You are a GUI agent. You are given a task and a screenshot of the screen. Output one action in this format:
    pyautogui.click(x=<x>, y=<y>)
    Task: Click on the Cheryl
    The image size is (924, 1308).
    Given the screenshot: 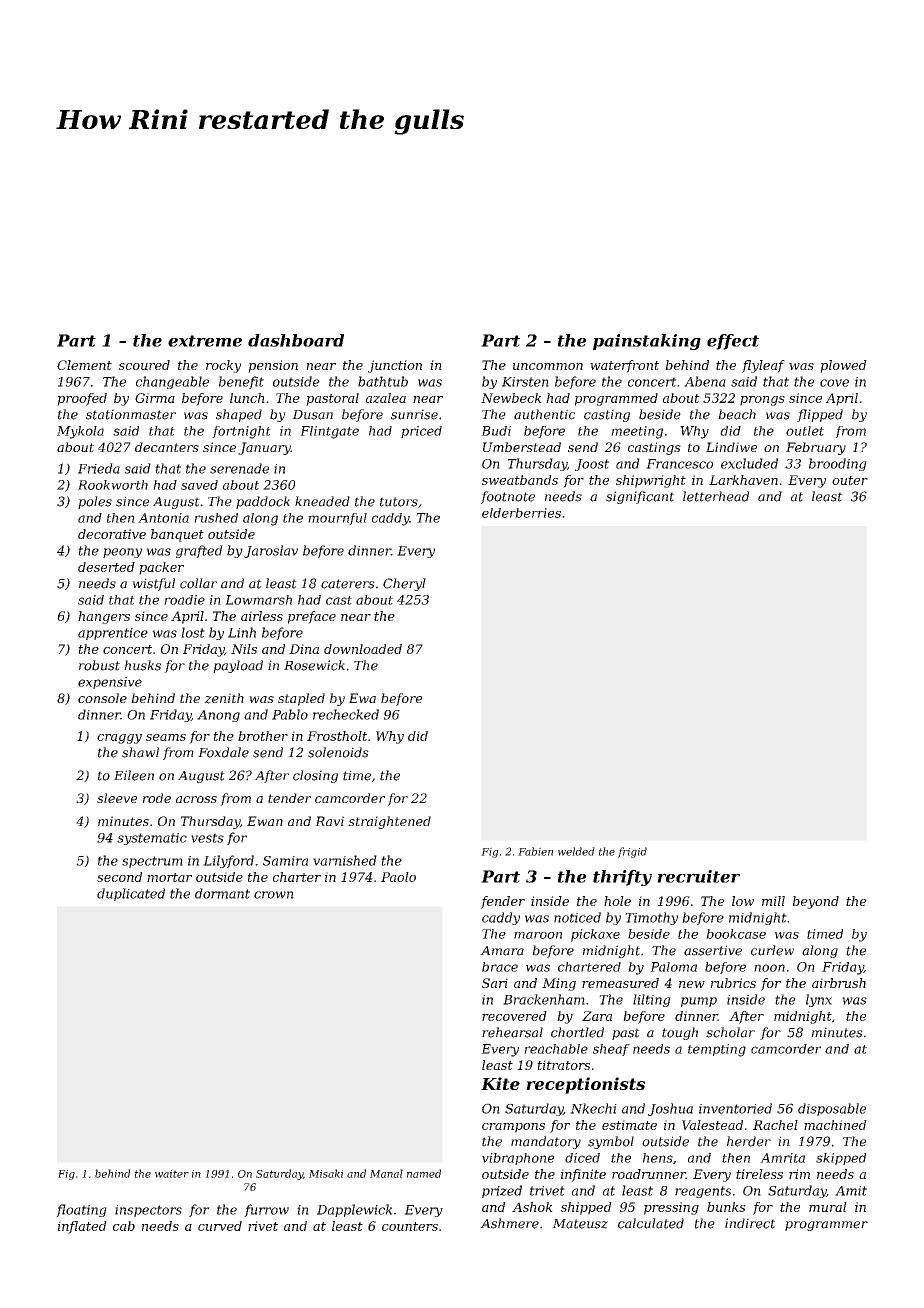 What is the action you would take?
    pyautogui.click(x=404, y=584)
